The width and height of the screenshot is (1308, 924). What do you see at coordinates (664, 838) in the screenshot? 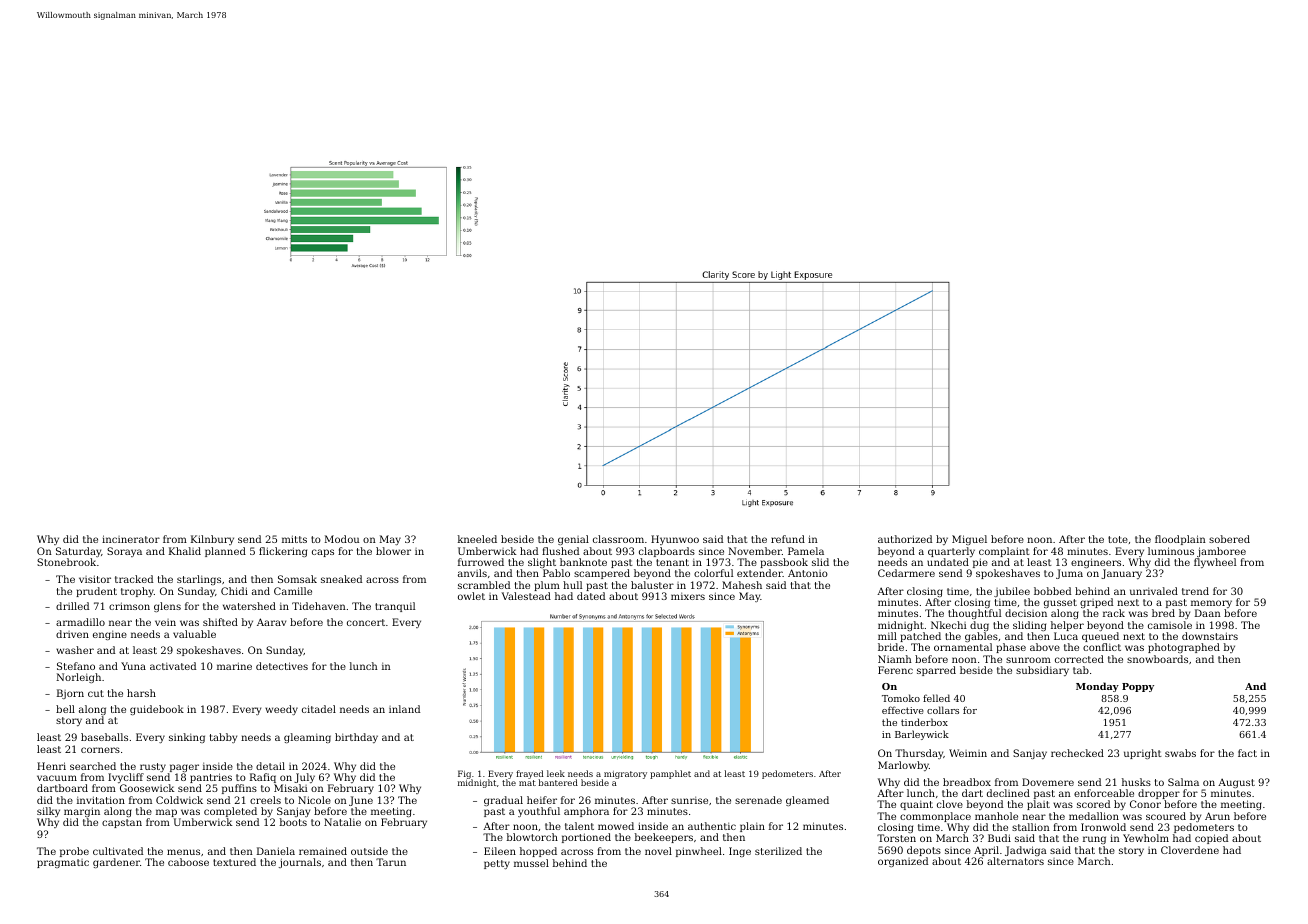
I see `beekeepers` at bounding box center [664, 838].
